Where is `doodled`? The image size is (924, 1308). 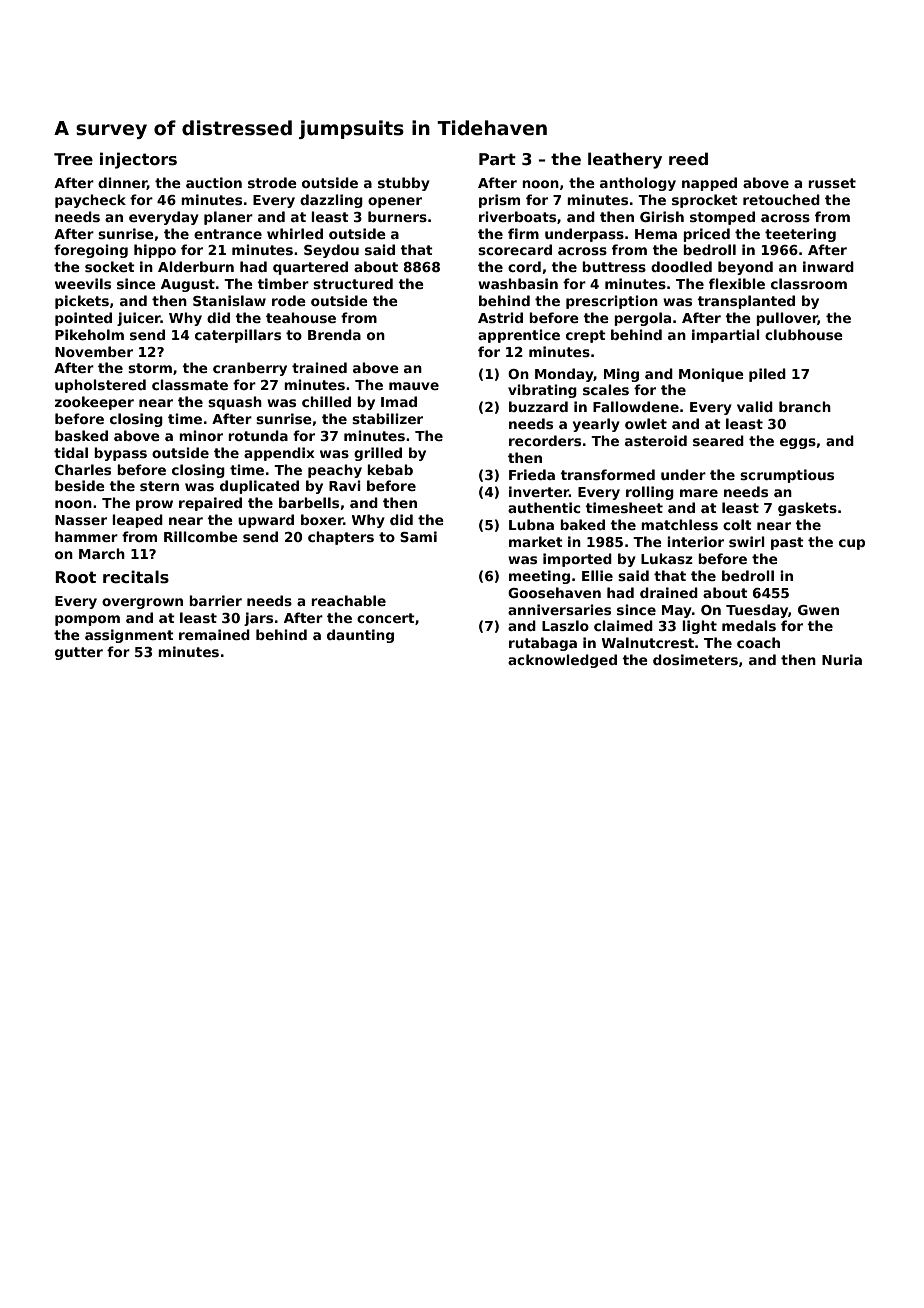
doodled is located at coordinates (681, 266).
